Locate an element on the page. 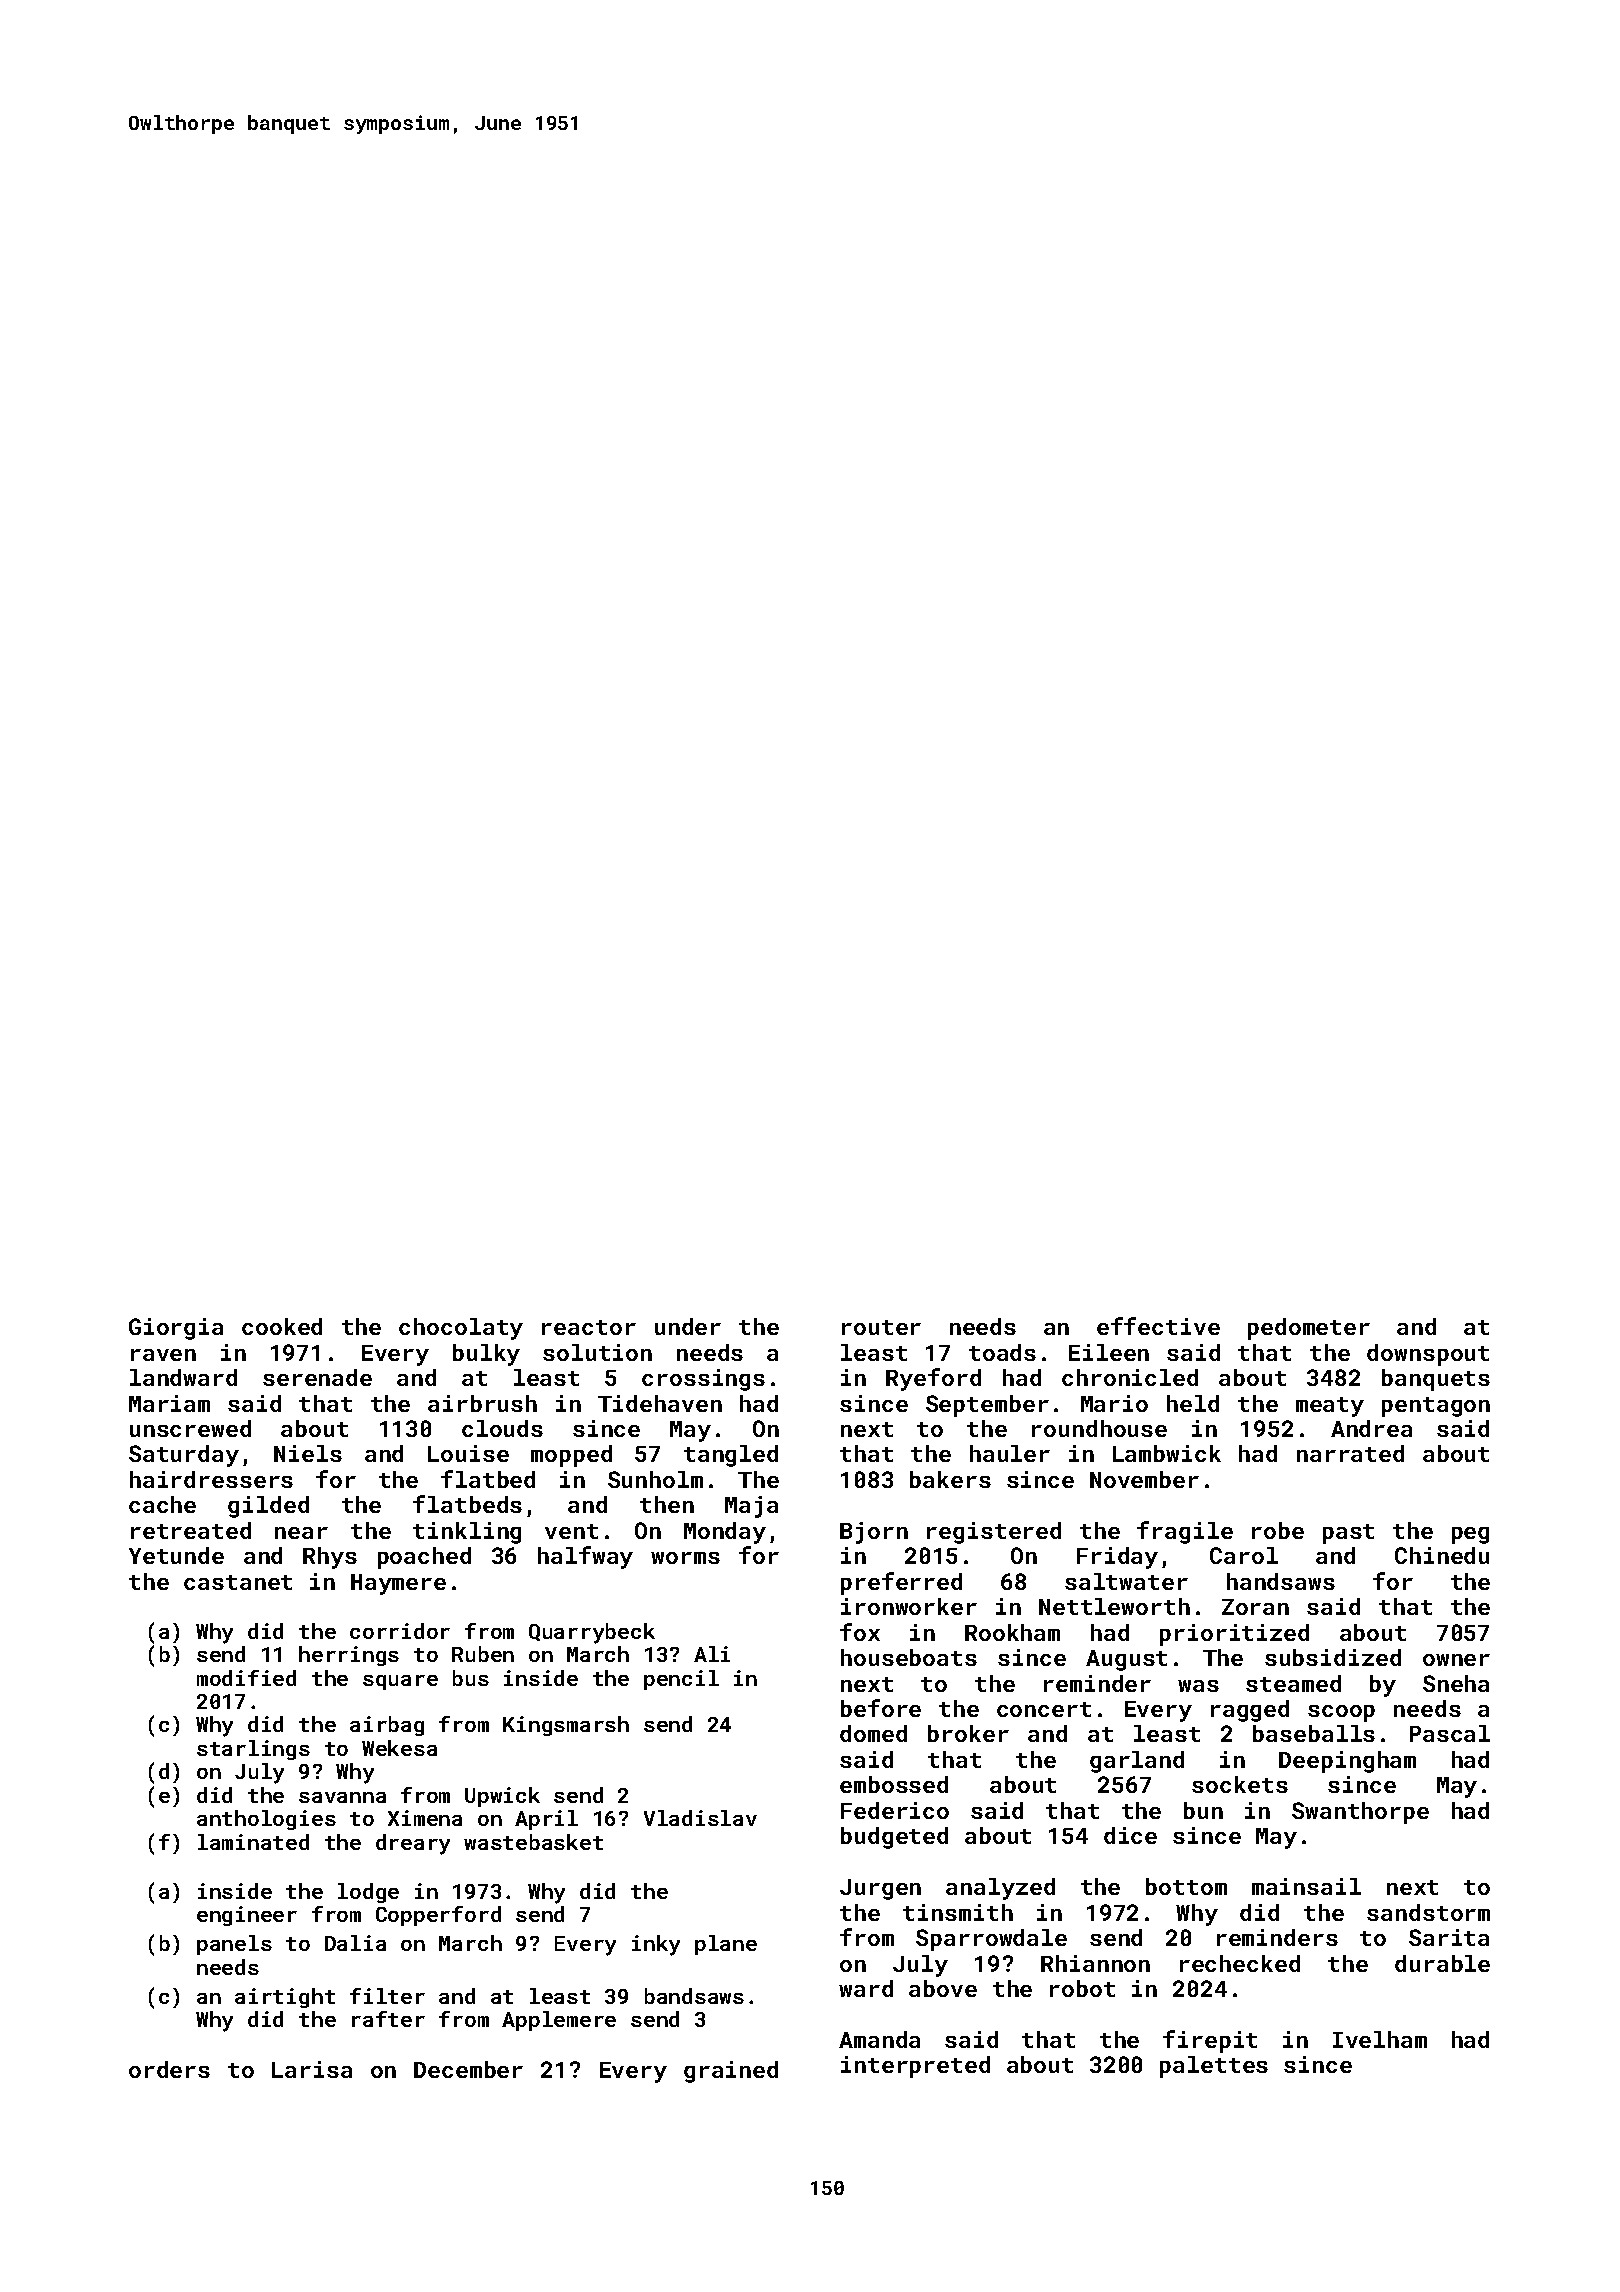 The height and width of the image is (2292, 1620). serenade is located at coordinates (317, 1377).
